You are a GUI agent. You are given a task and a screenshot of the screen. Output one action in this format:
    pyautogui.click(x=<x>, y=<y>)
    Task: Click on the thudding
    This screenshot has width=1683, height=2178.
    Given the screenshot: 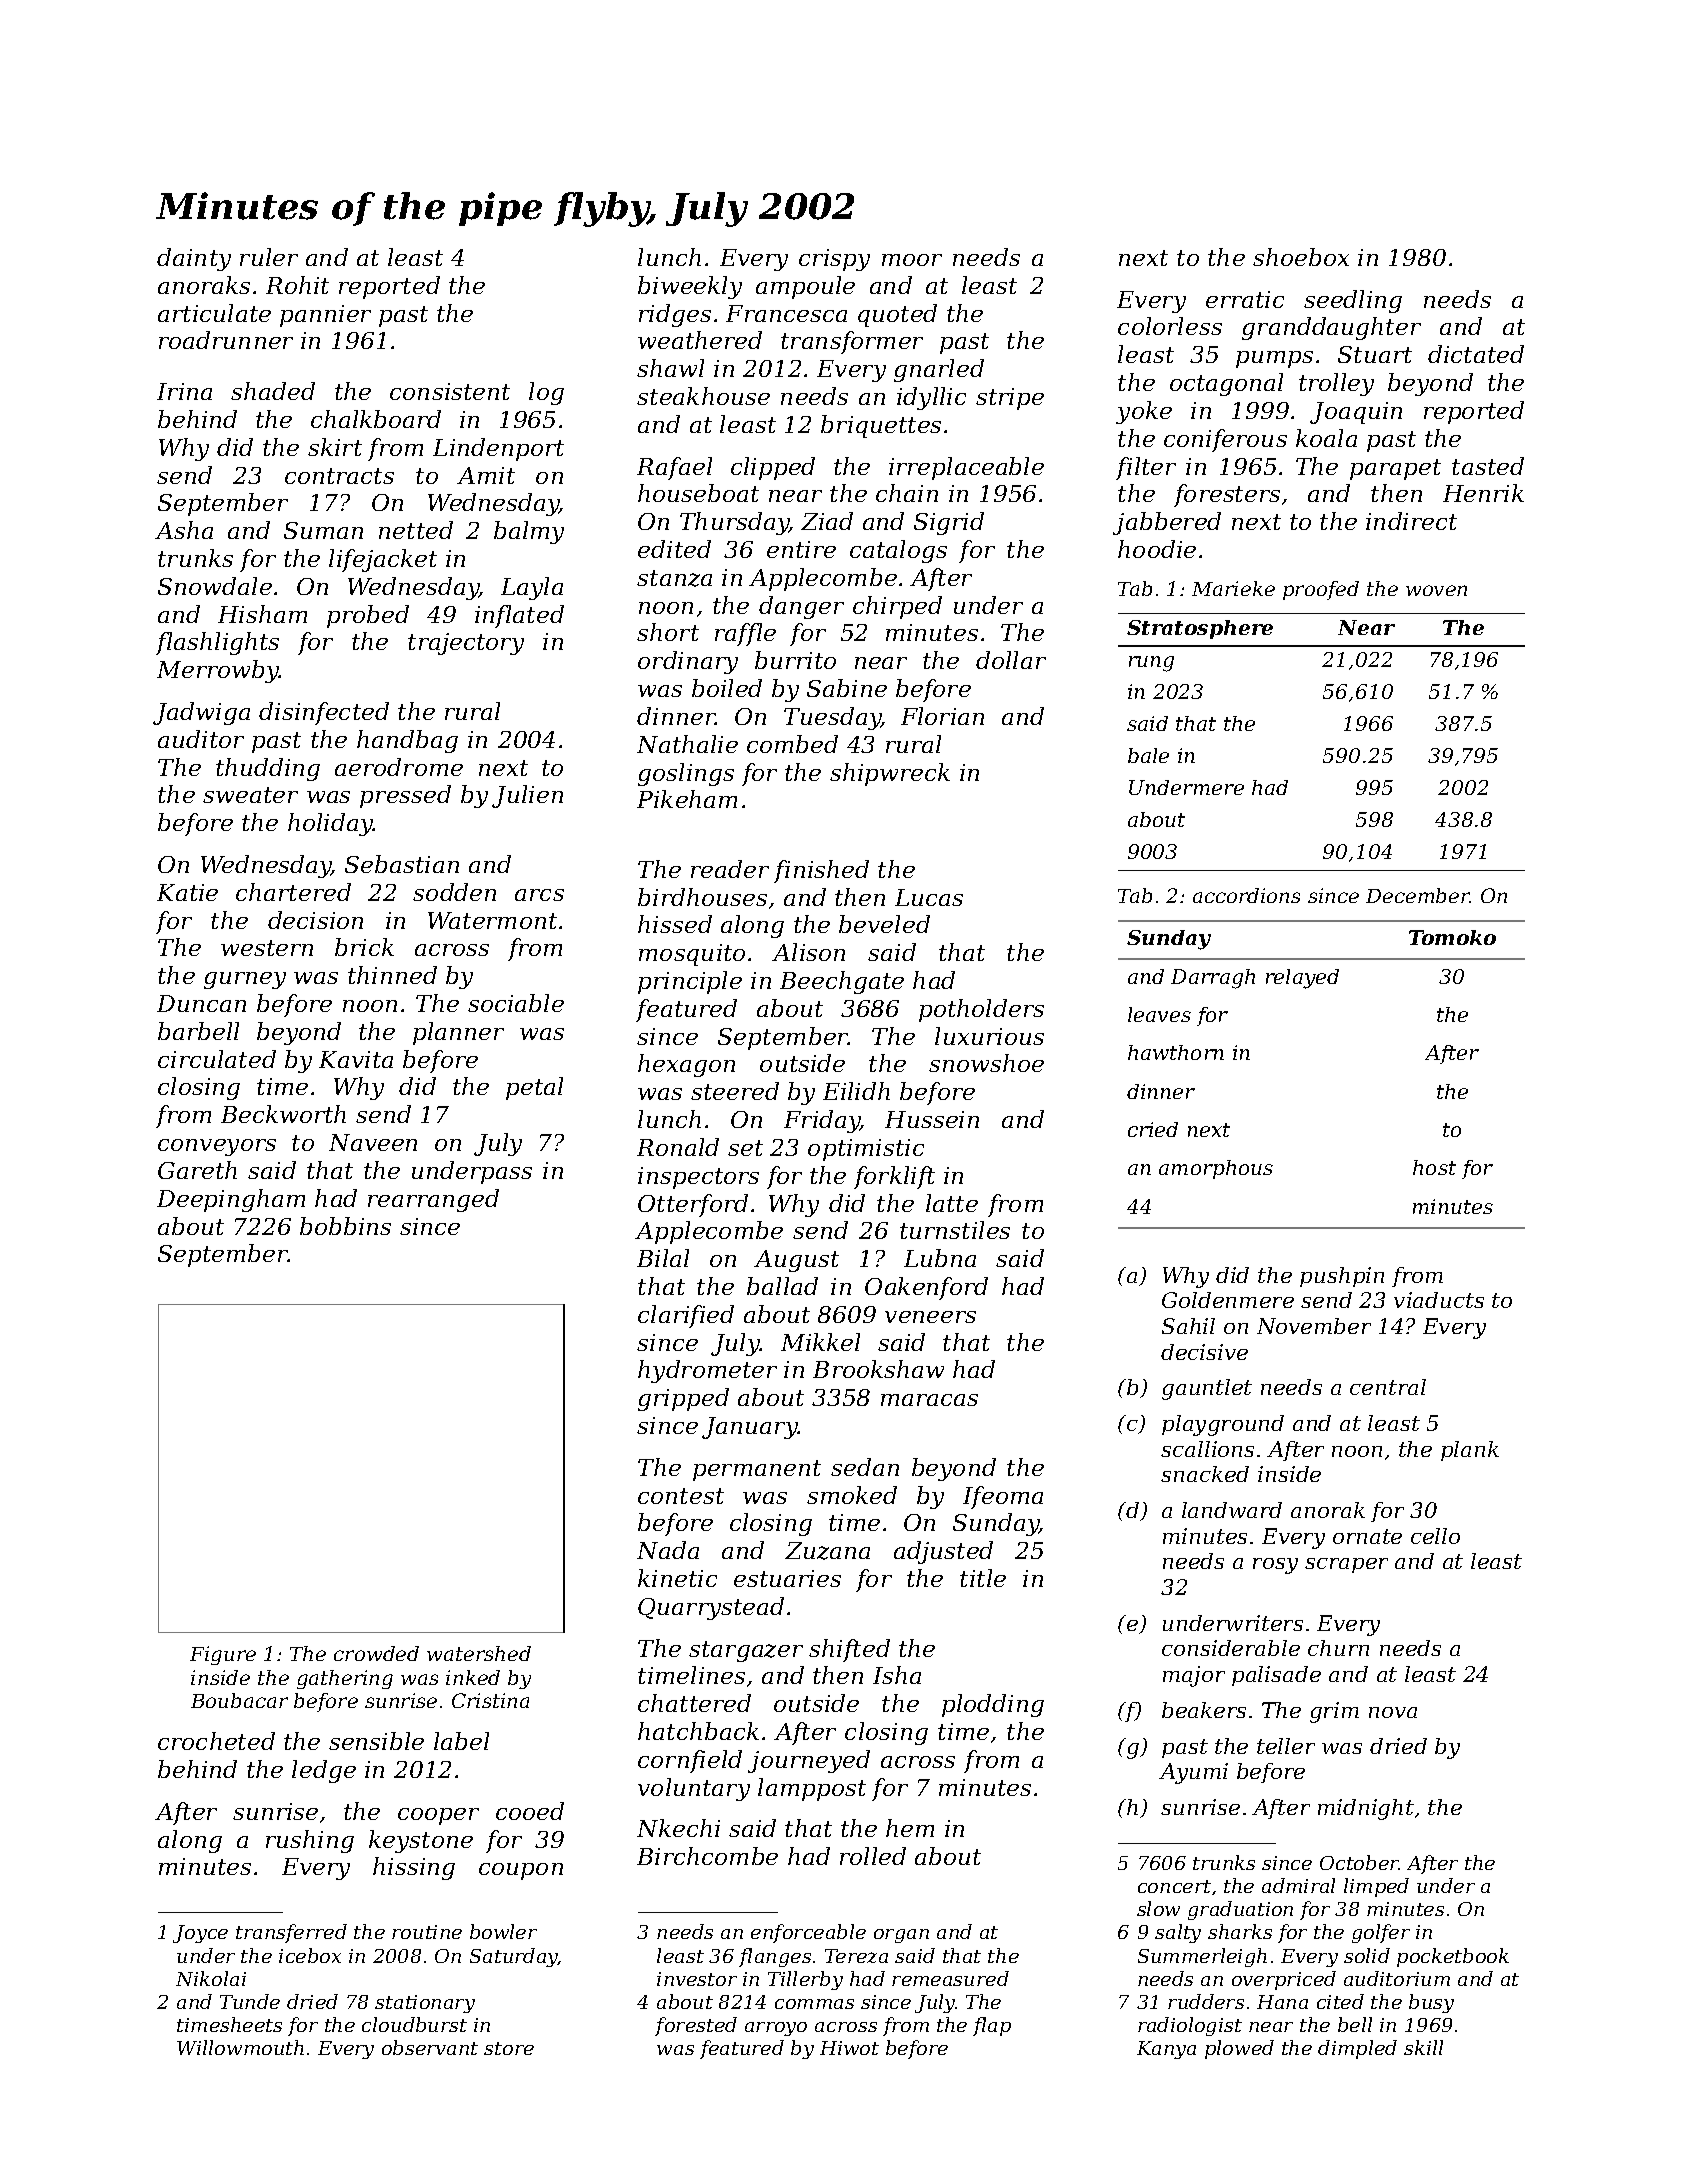 What is the action you would take?
    pyautogui.click(x=268, y=769)
